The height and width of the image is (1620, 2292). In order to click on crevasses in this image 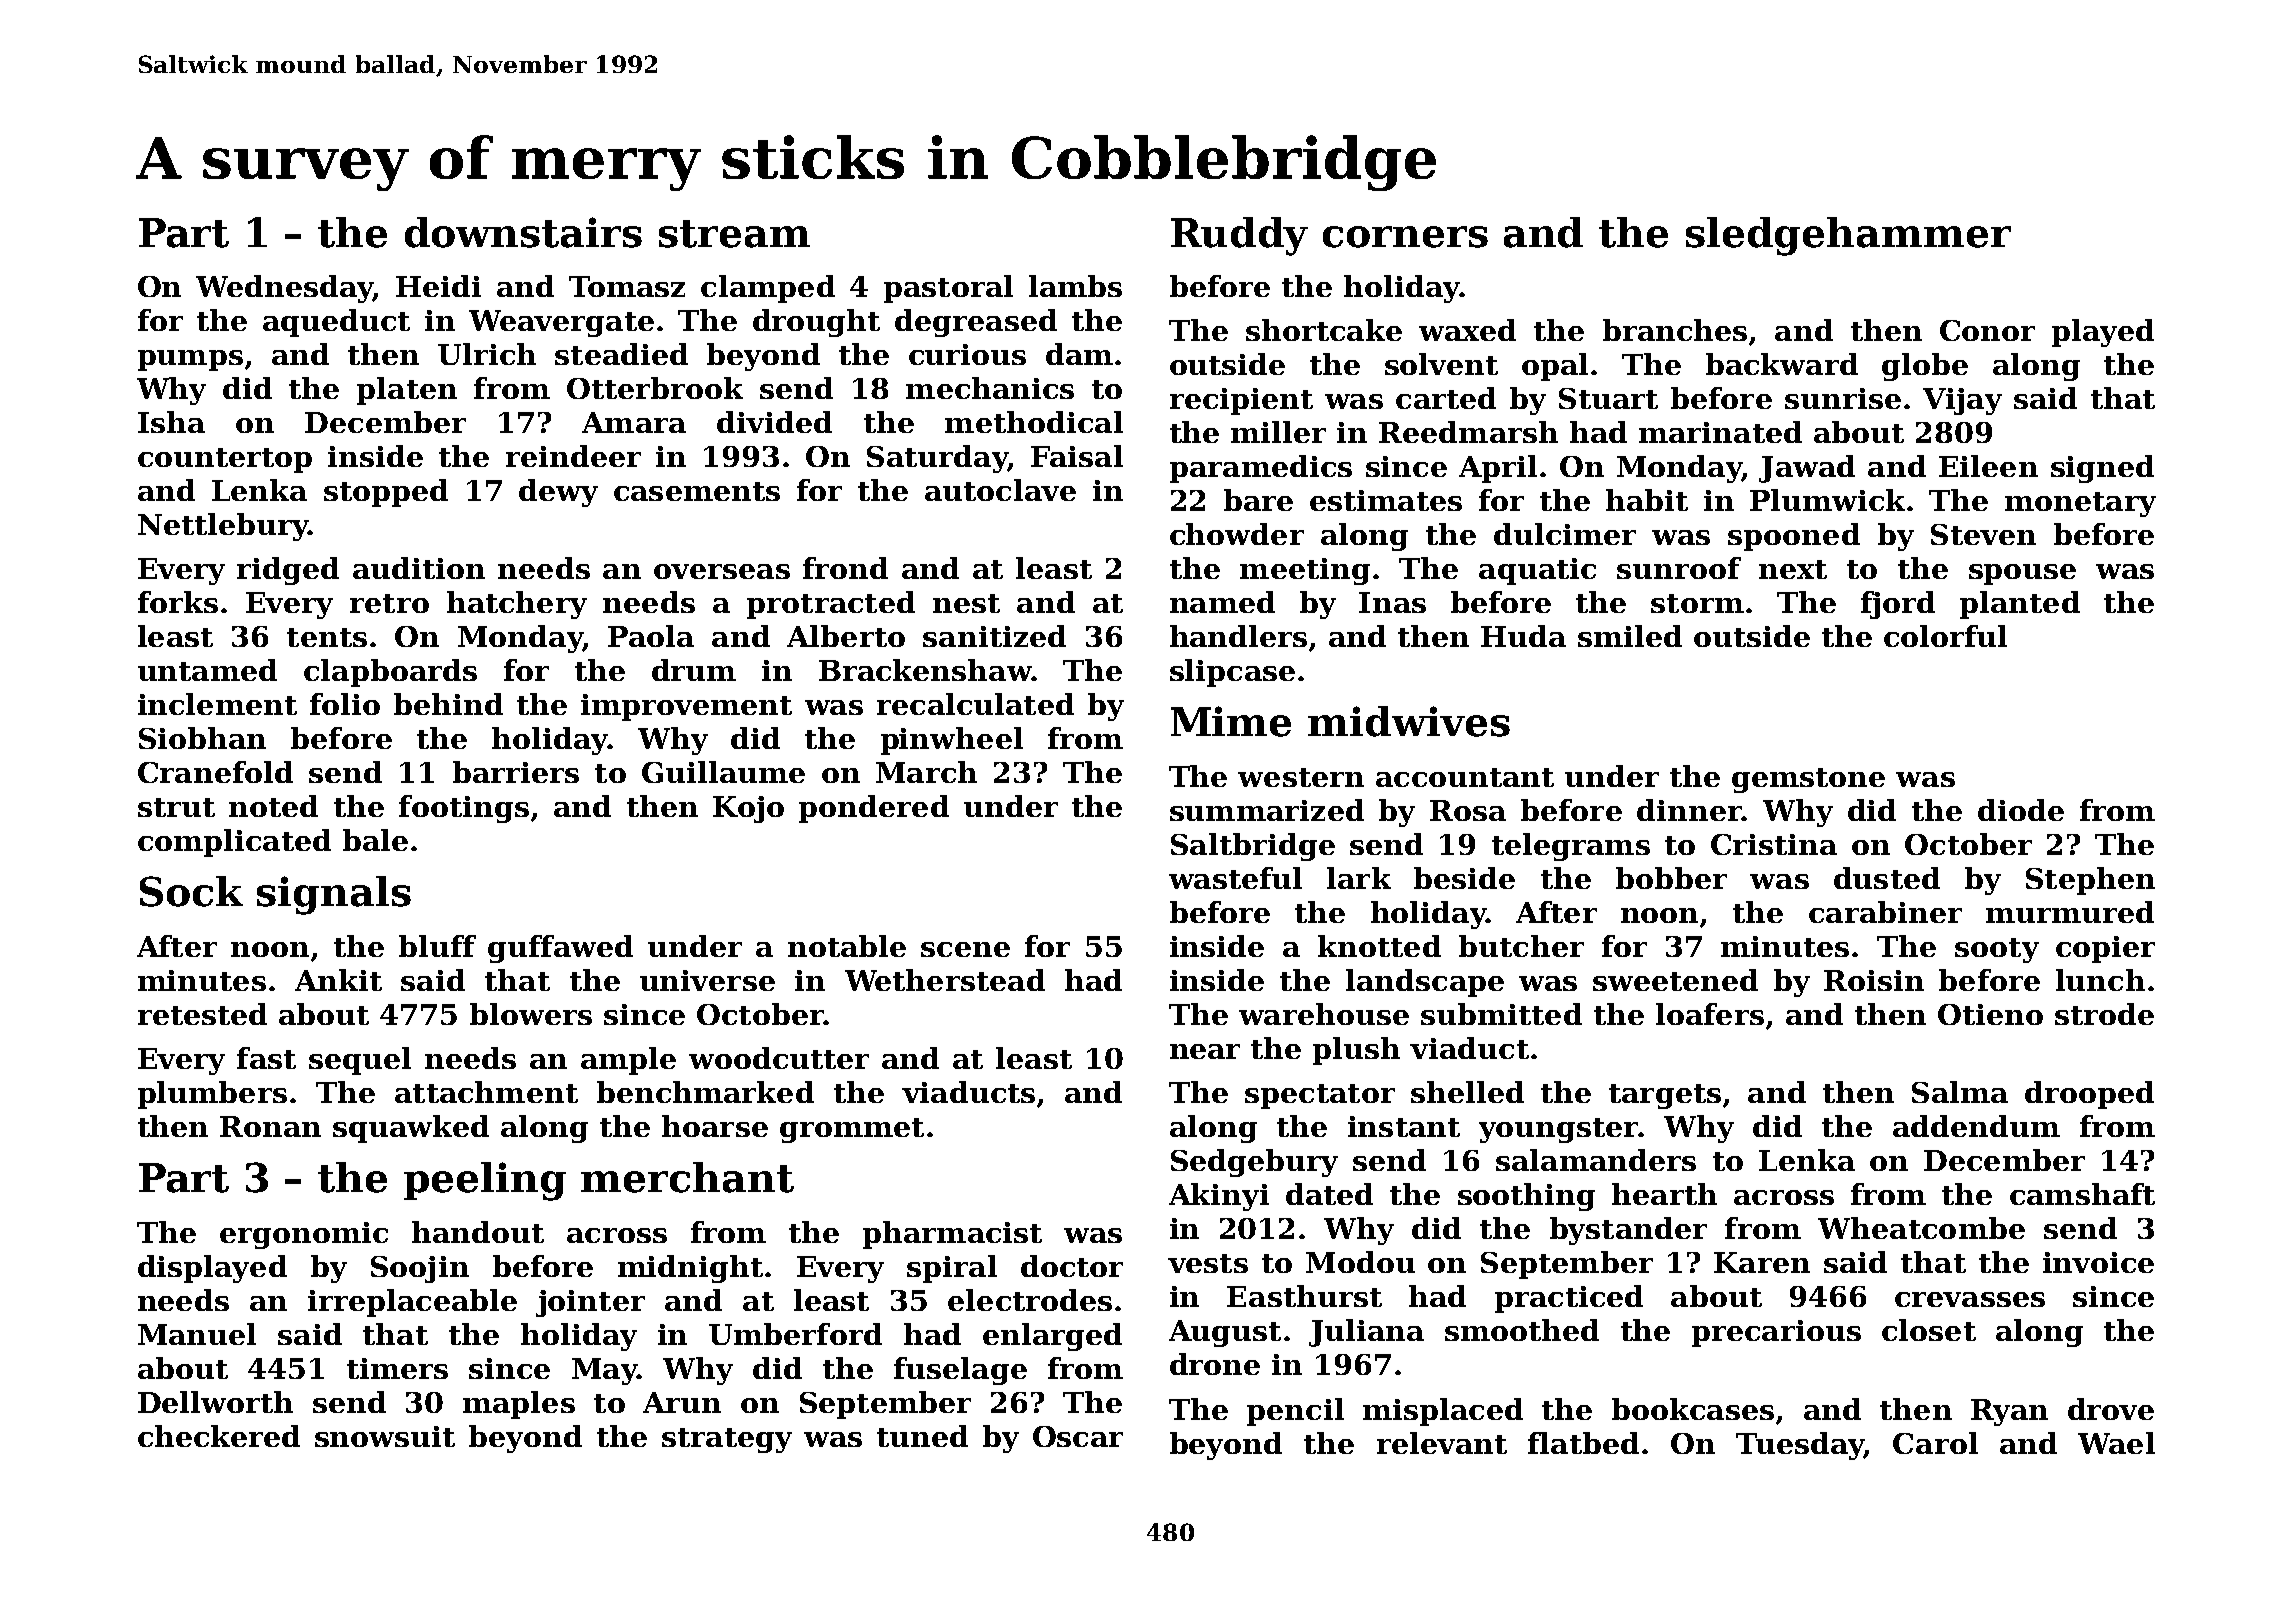, I will do `click(1970, 1299)`.
